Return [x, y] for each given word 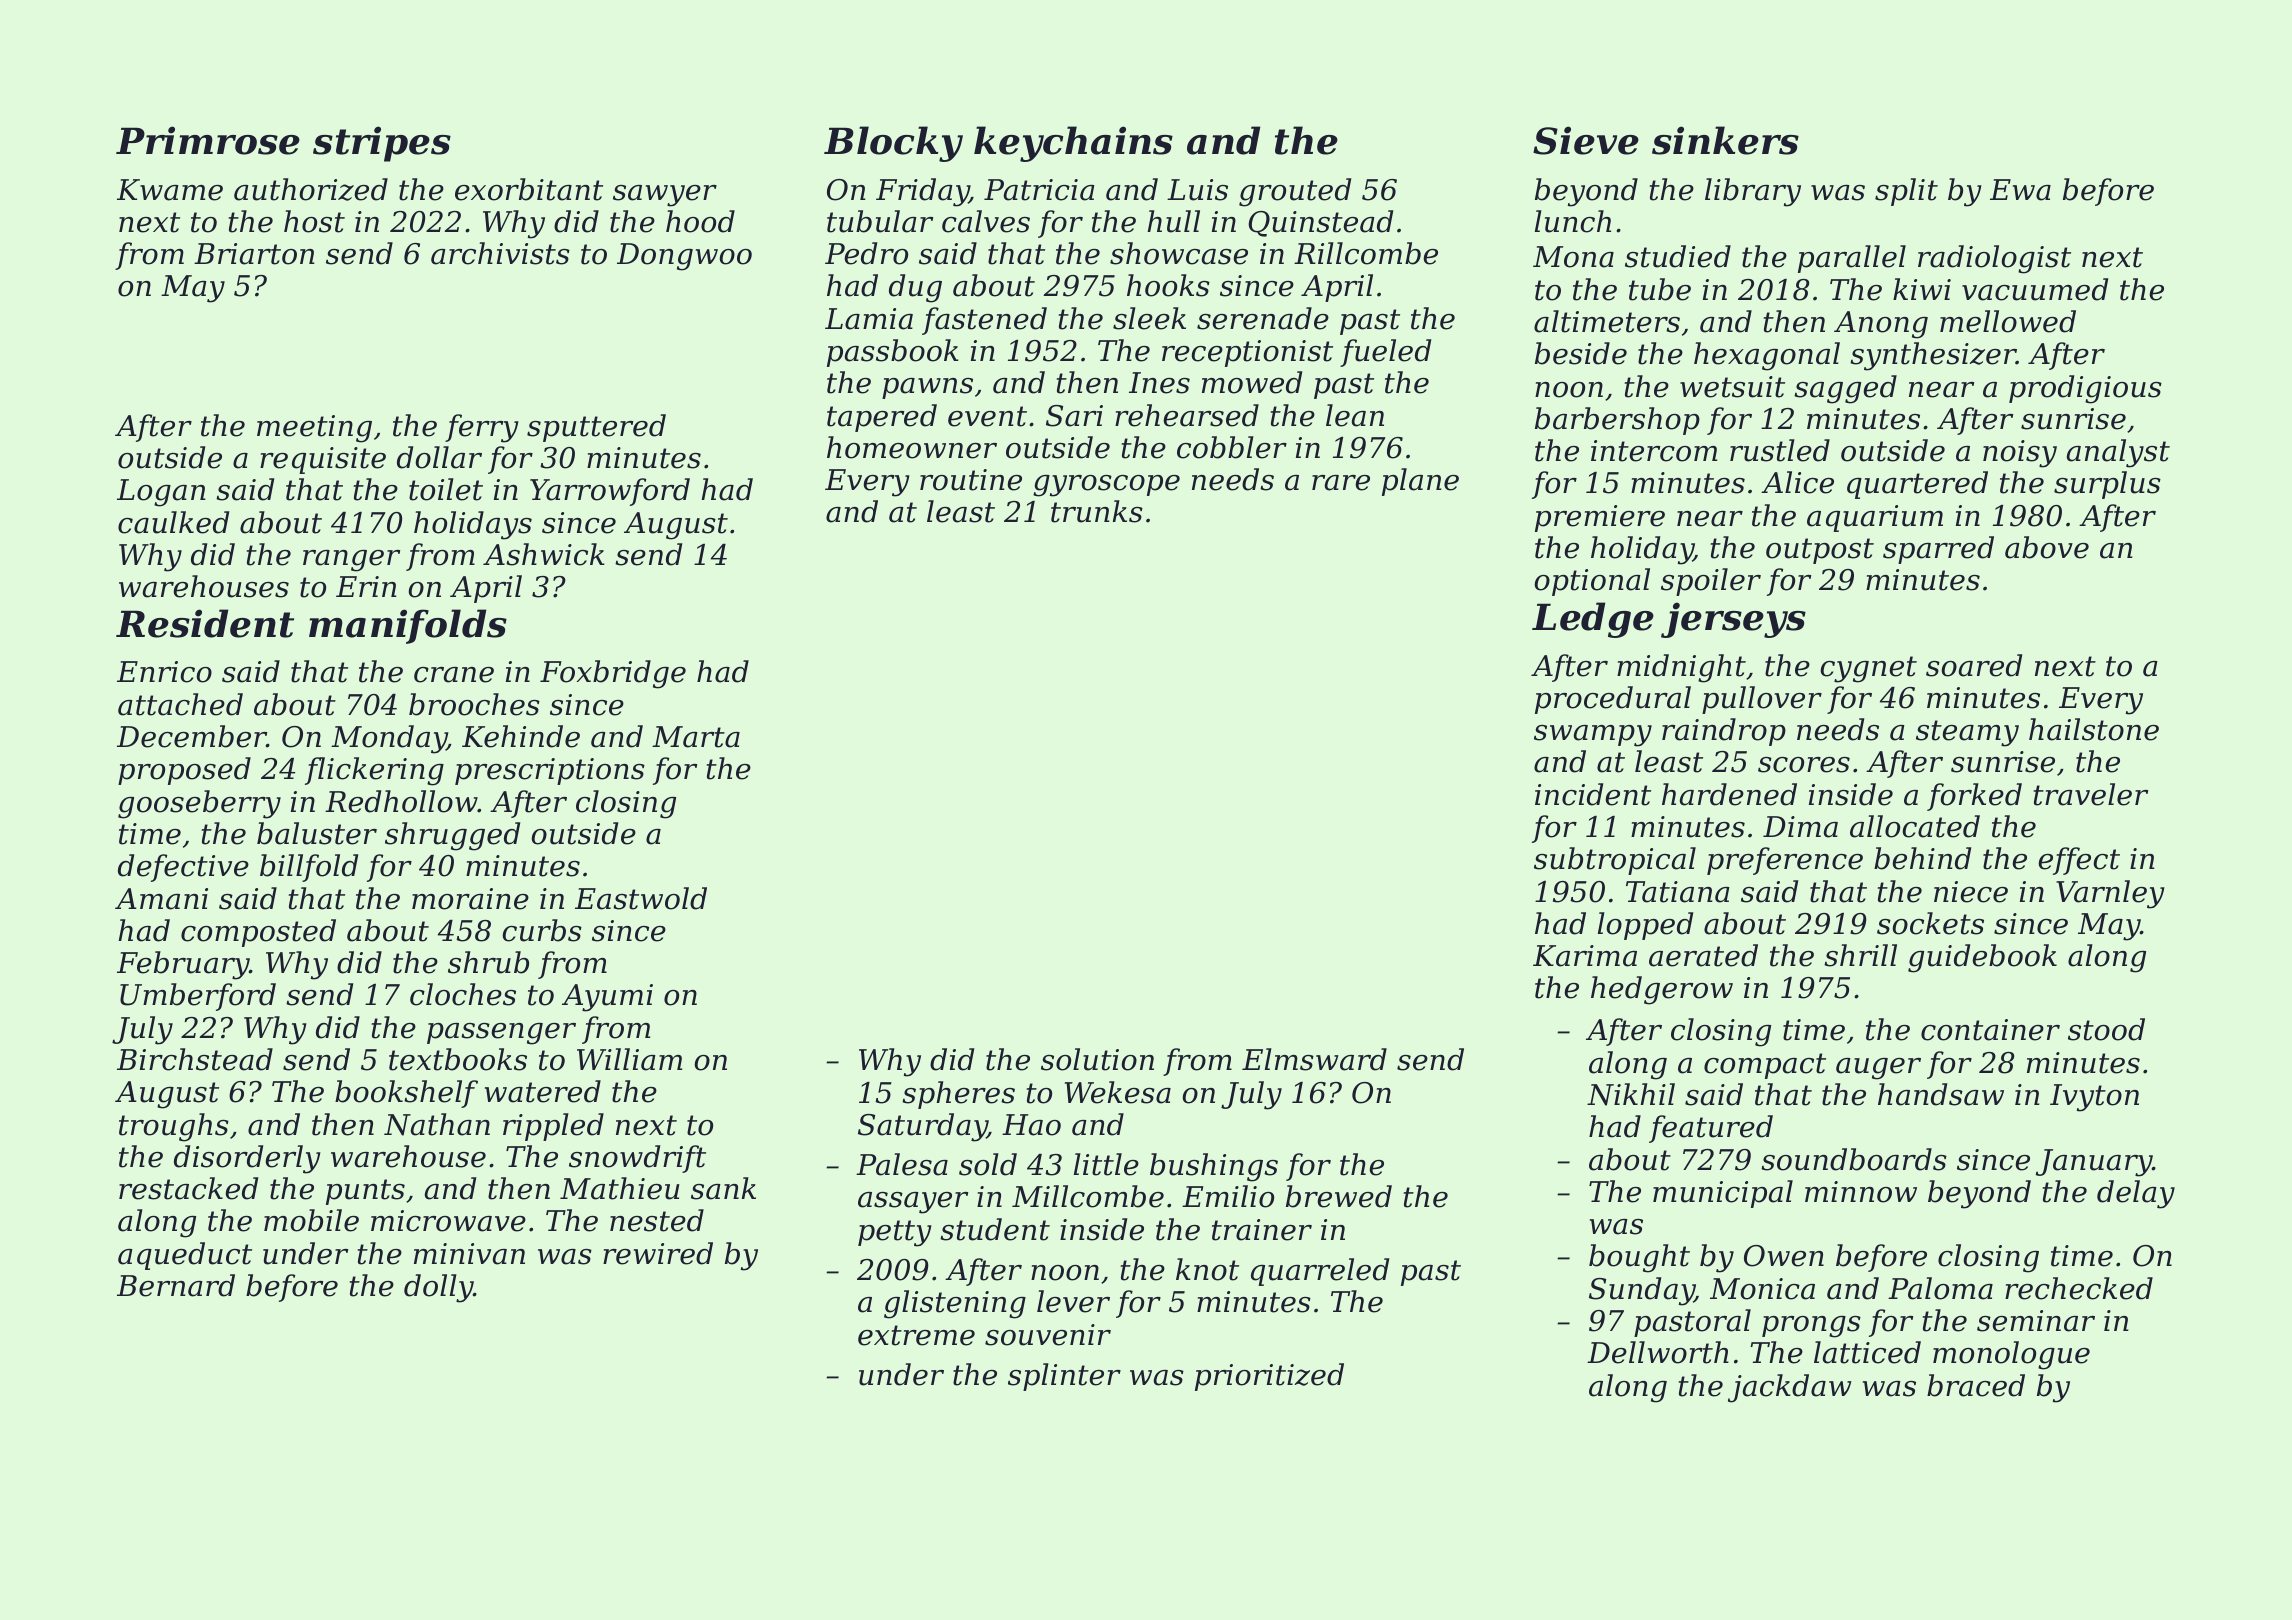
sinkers [1725, 140]
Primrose [208, 140]
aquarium [1875, 518]
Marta [696, 737]
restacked [188, 1188]
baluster [317, 833]
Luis [1197, 190]
